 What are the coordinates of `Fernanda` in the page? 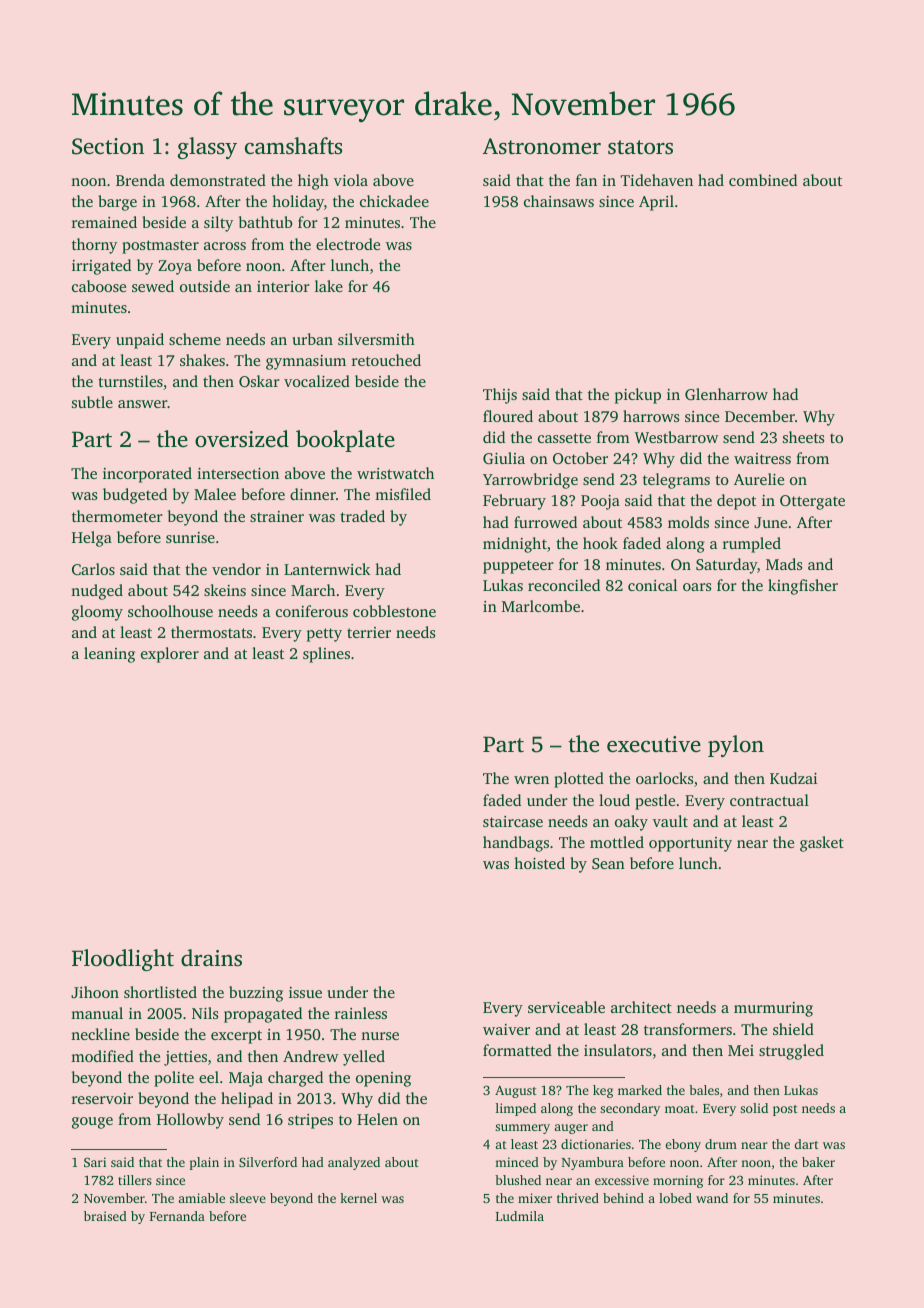 It's located at (177, 1216).
